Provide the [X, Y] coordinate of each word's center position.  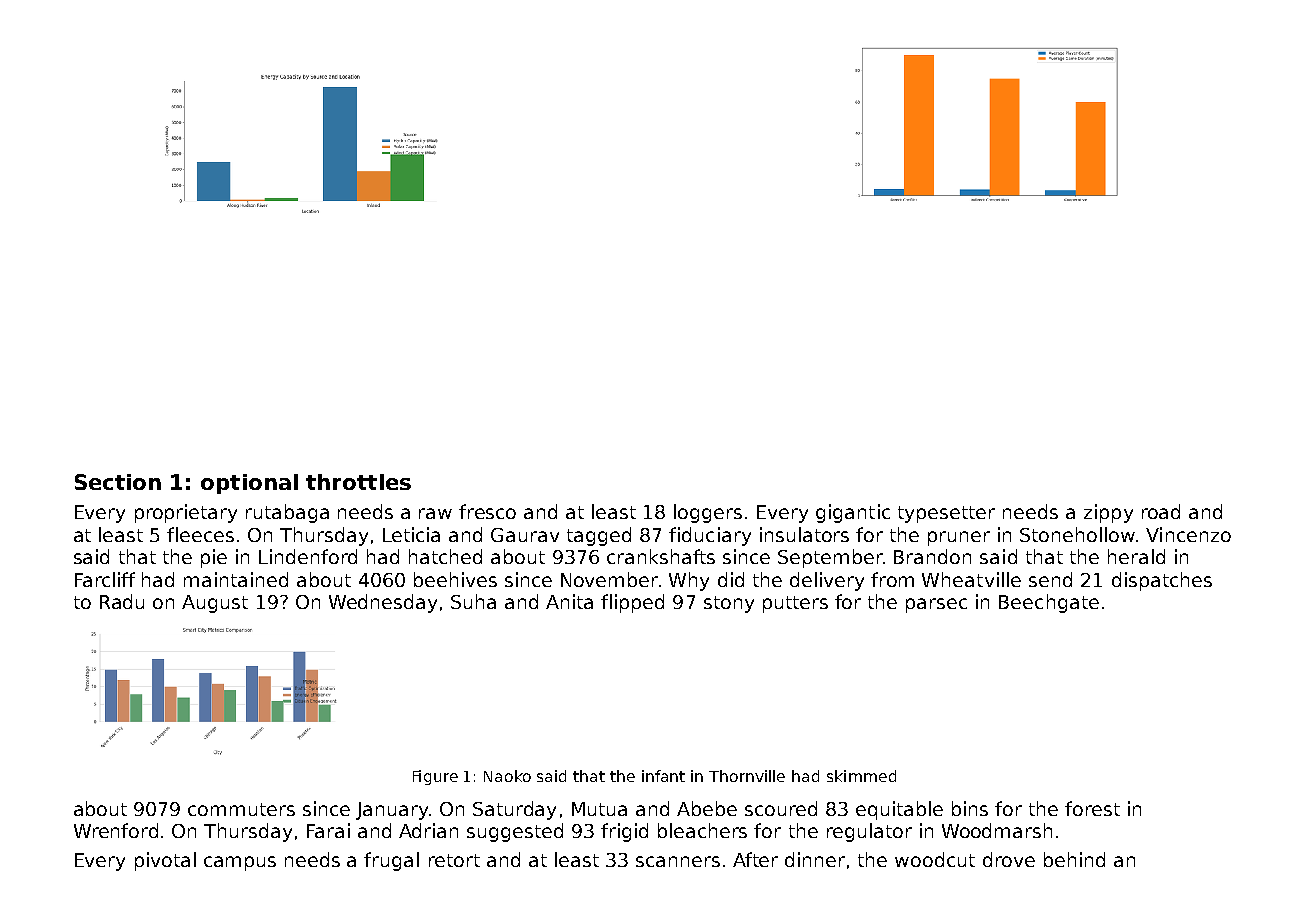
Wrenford [116, 830]
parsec [936, 605]
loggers [708, 513]
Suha [473, 601]
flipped [632, 603]
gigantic [853, 513]
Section [118, 482]
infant [663, 776]
